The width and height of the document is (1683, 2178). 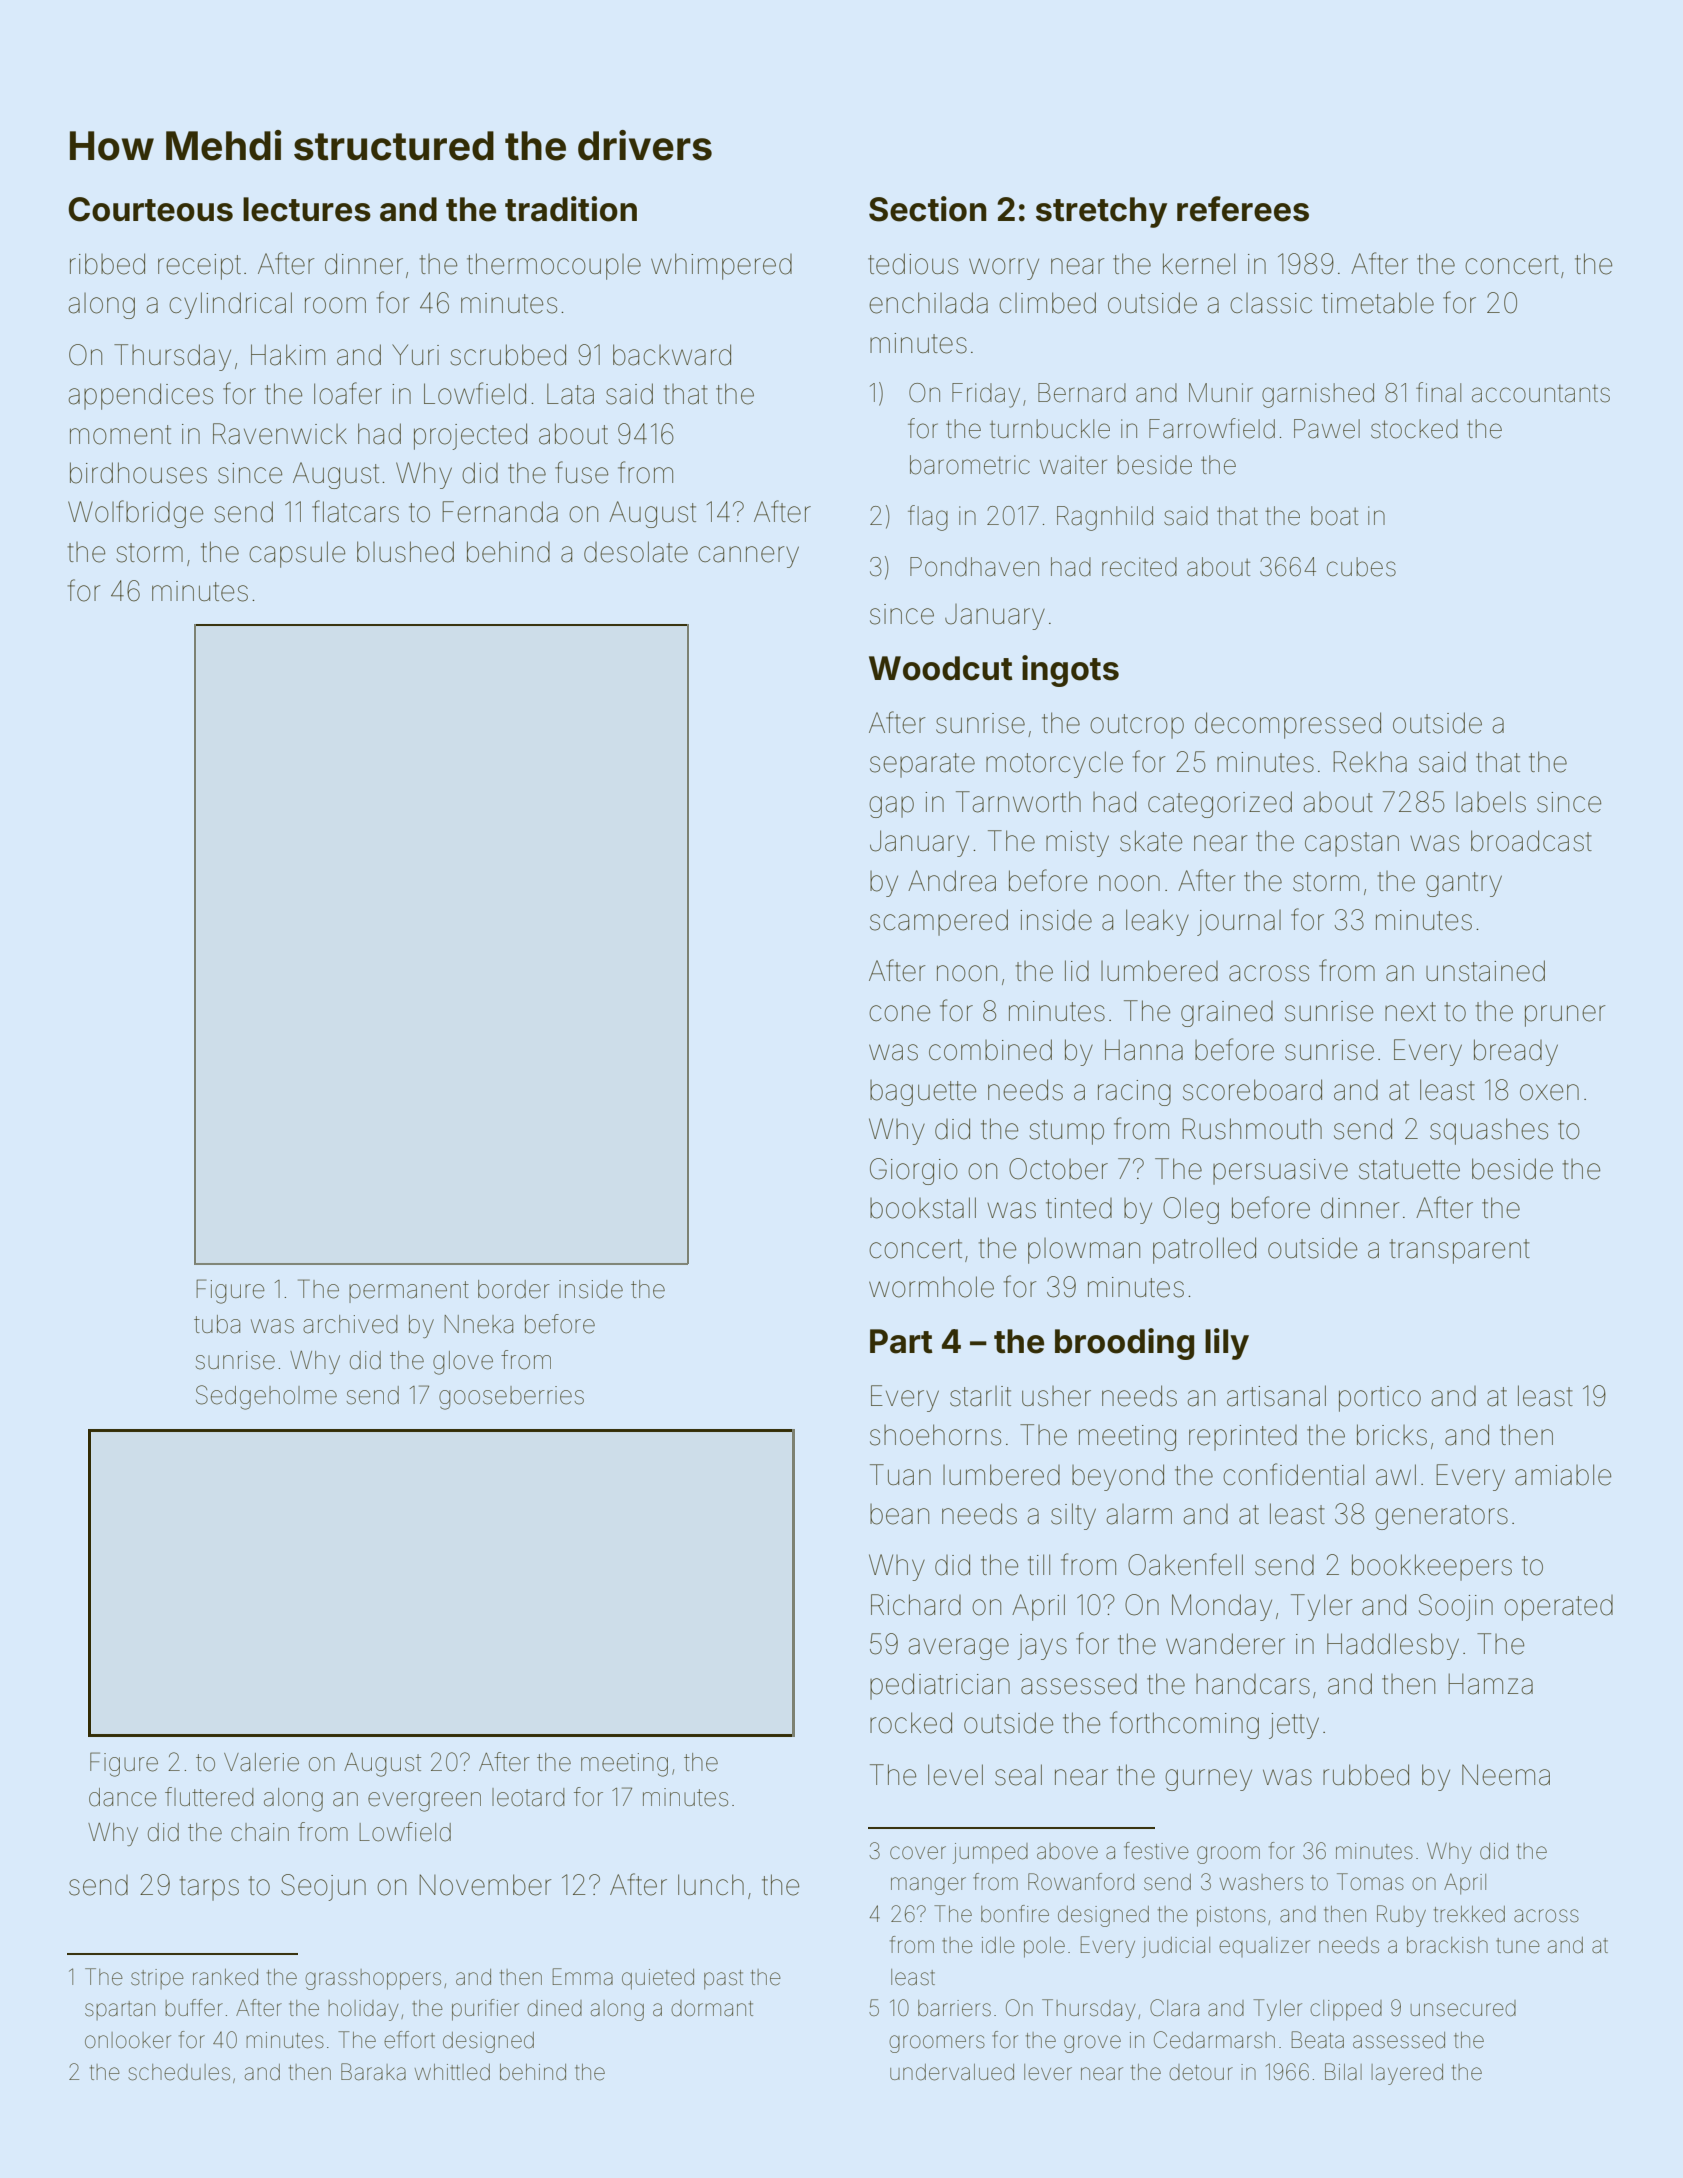 What do you see at coordinates (974, 567) in the document?
I see `Pondhaven` at bounding box center [974, 567].
